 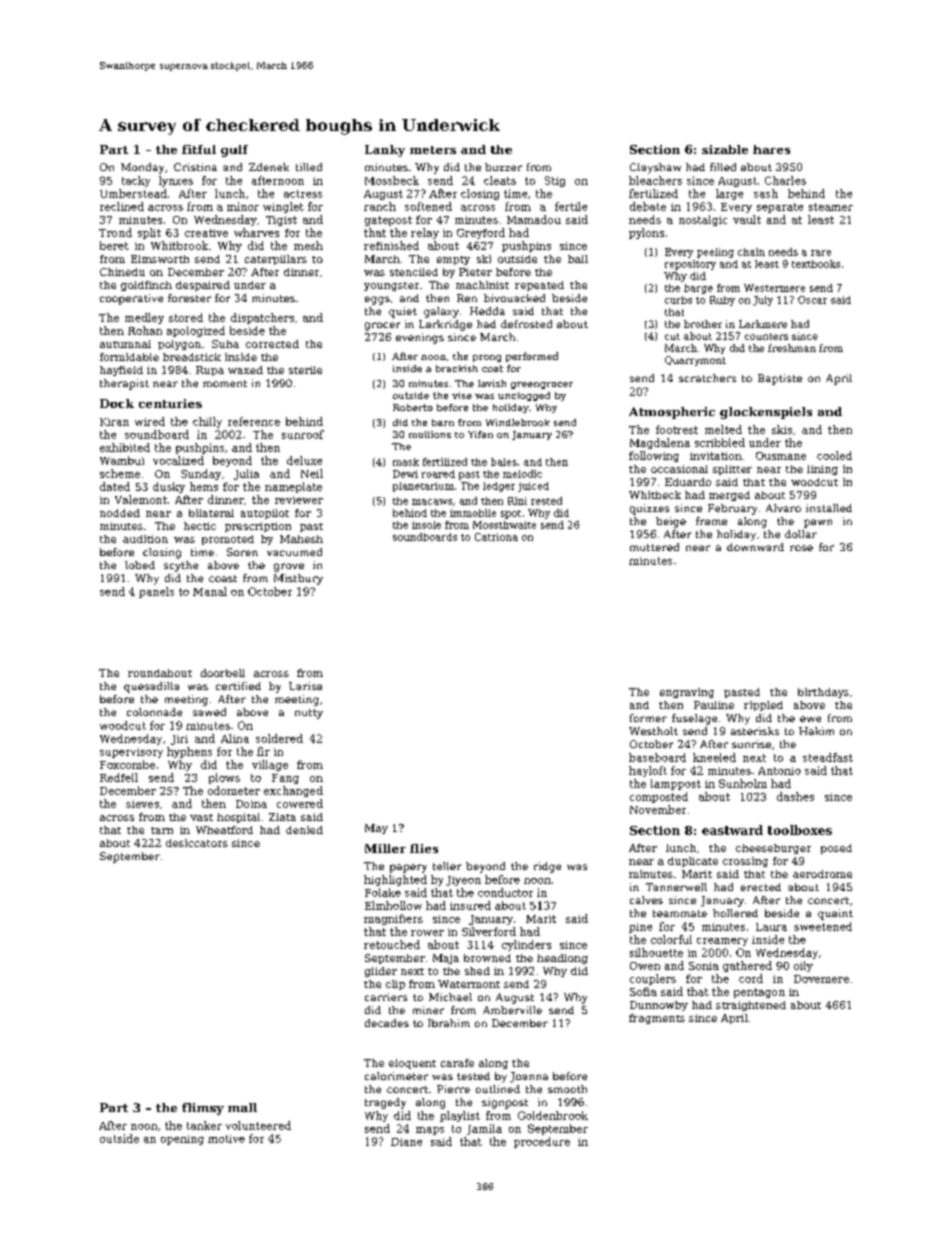 What do you see at coordinates (462, 395) in the screenshot?
I see `vise` at bounding box center [462, 395].
